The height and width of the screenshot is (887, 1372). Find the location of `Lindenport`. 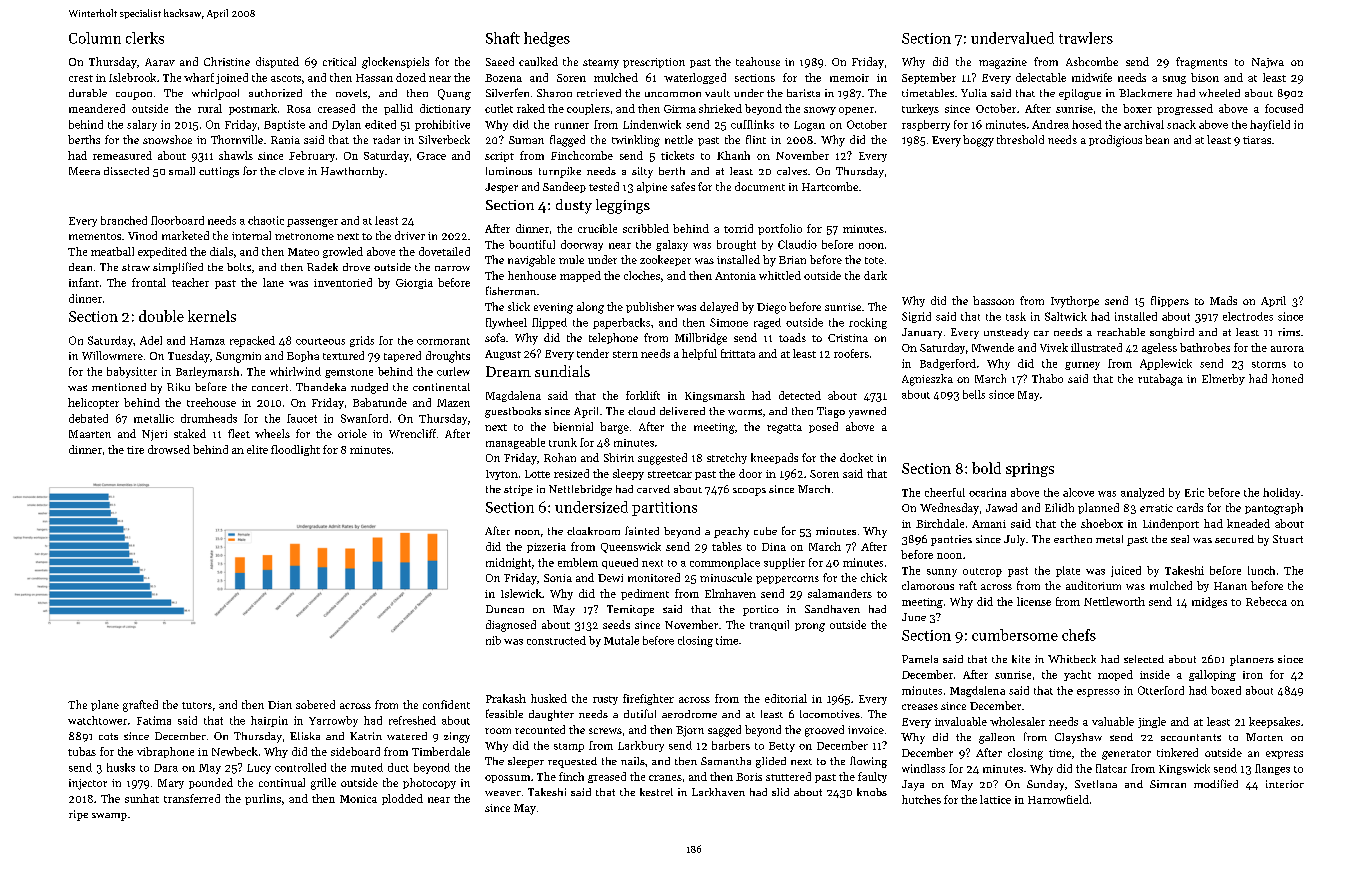

Lindenport is located at coordinates (1171, 524).
